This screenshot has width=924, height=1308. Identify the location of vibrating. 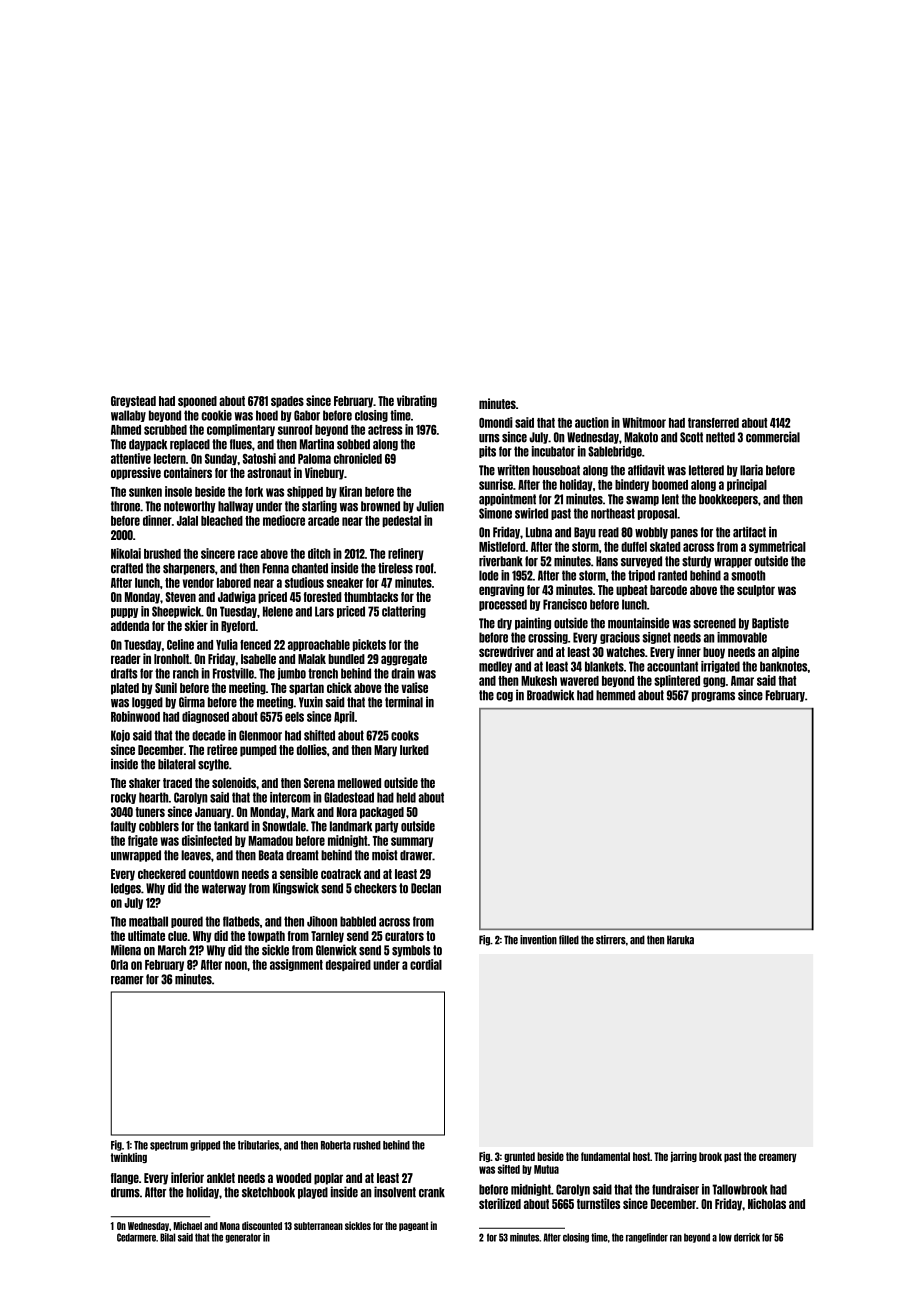
(417, 401).
